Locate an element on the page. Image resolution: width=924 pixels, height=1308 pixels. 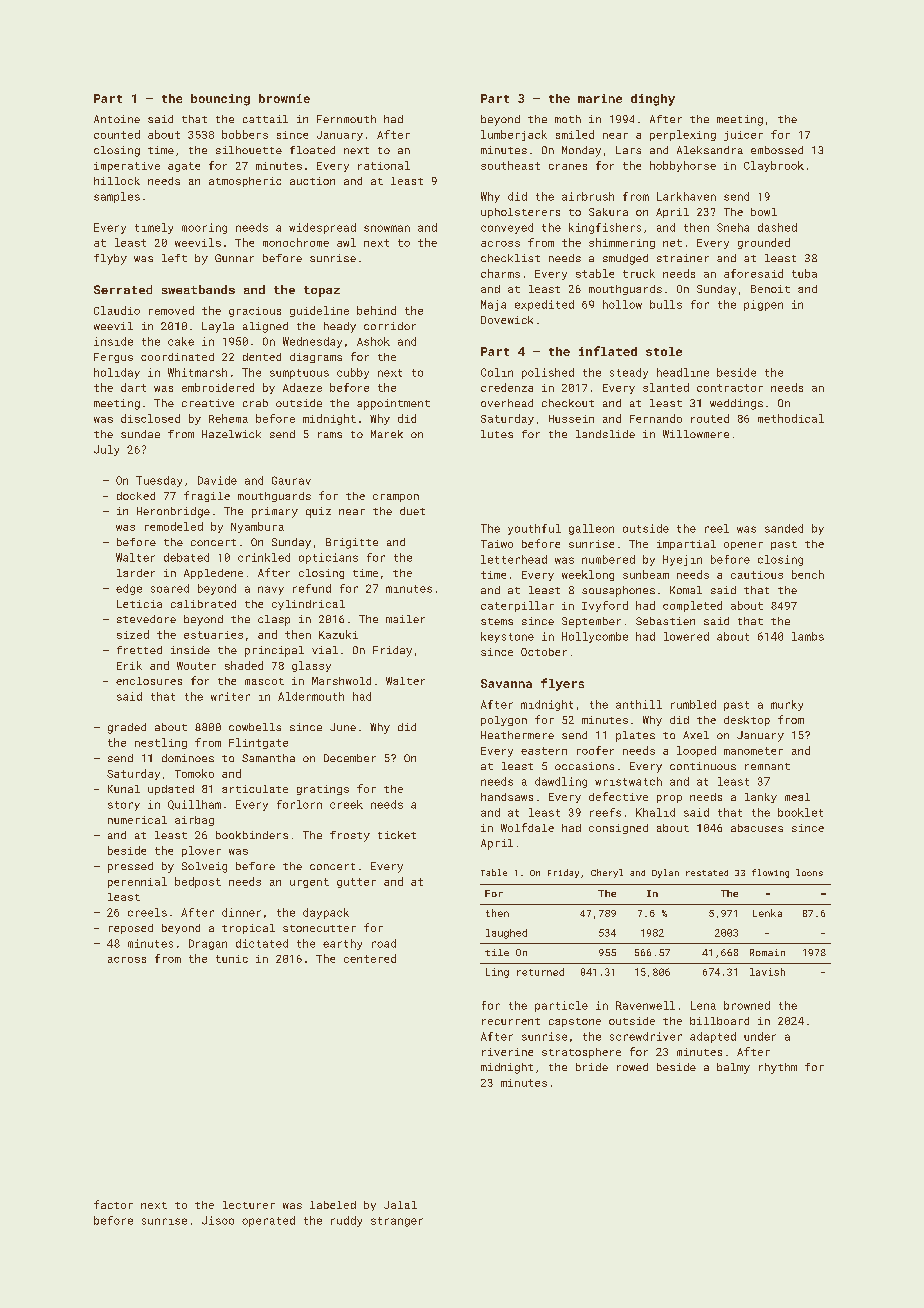
mailer is located at coordinates (405, 619).
